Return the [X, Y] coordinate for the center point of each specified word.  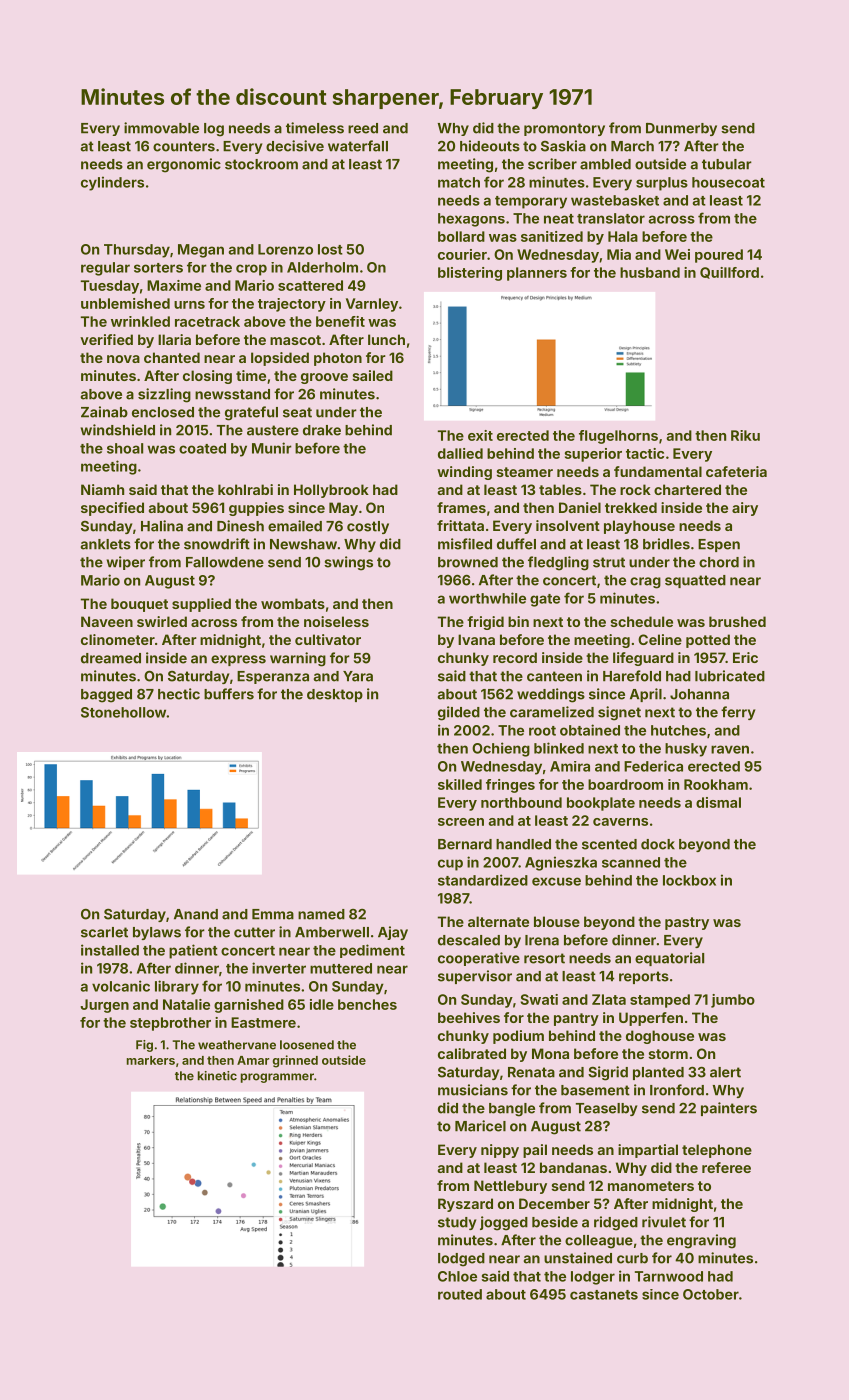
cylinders [112, 183]
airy [745, 509]
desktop [335, 695]
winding [464, 473]
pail [535, 1151]
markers [151, 1060]
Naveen [107, 621]
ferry [738, 713]
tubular [727, 164]
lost [330, 249]
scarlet [104, 932]
